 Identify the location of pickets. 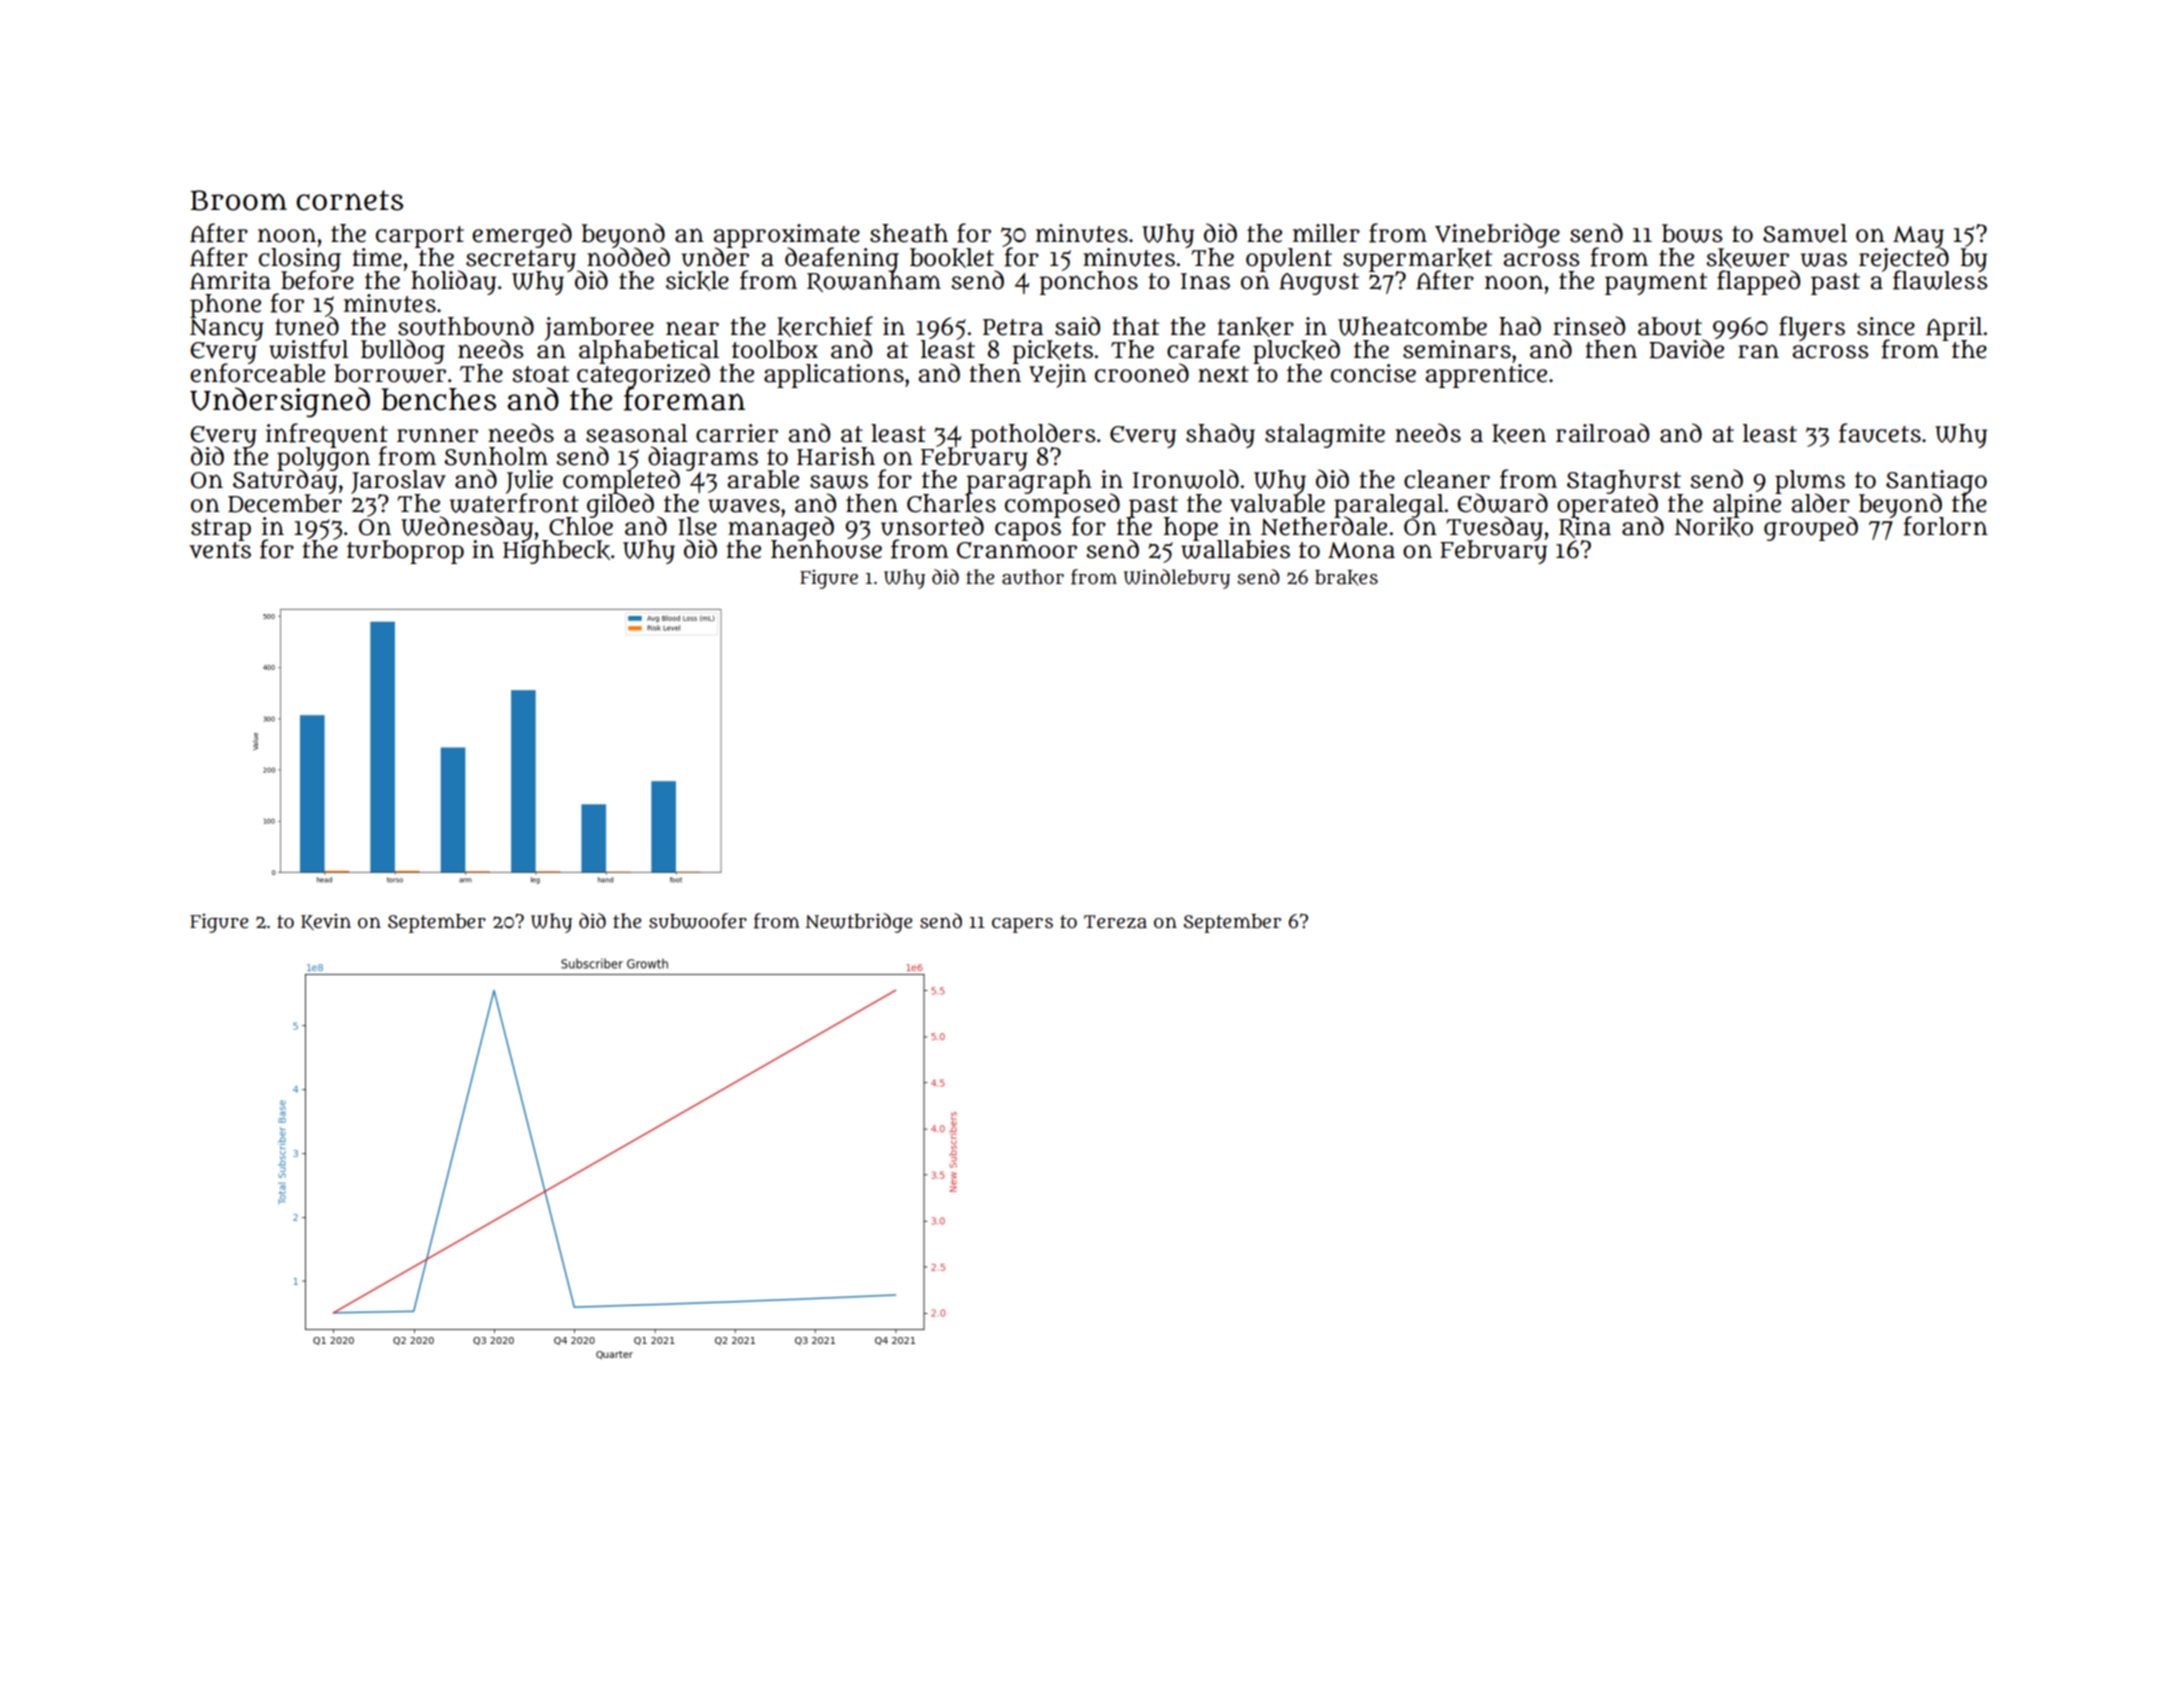
(1053, 352).
